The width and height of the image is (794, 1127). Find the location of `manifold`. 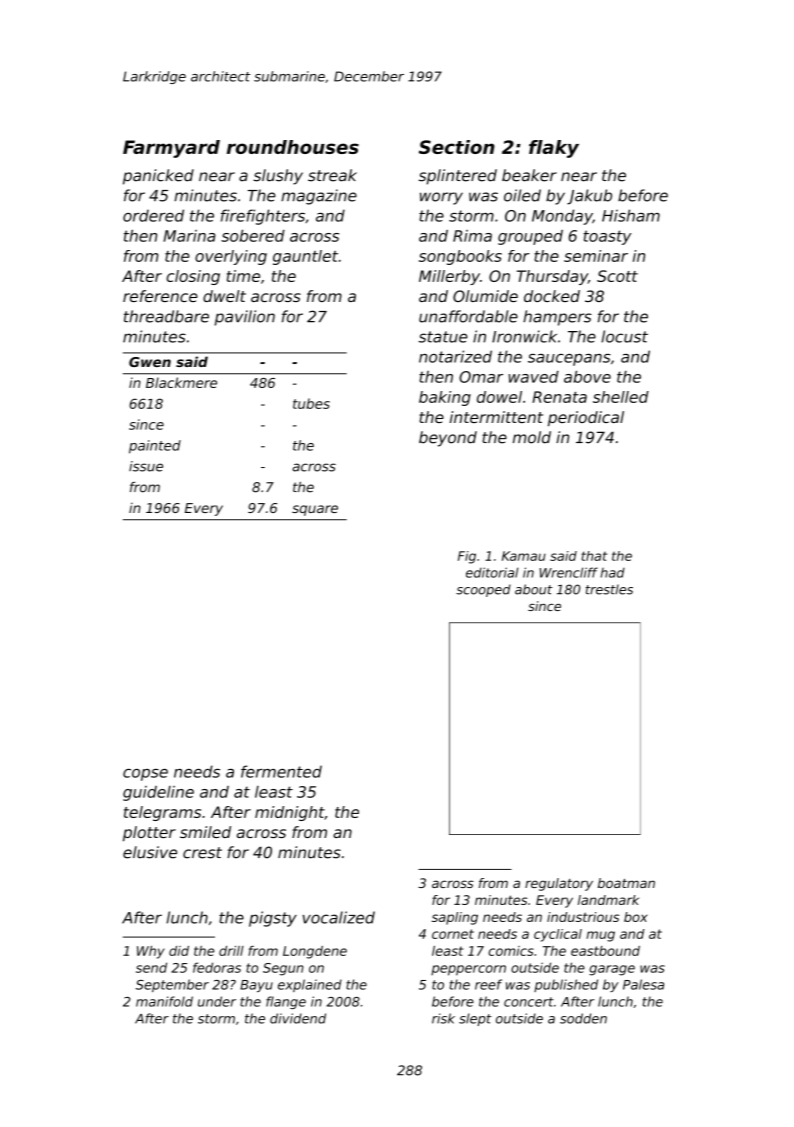

manifold is located at coordinates (164, 1001).
